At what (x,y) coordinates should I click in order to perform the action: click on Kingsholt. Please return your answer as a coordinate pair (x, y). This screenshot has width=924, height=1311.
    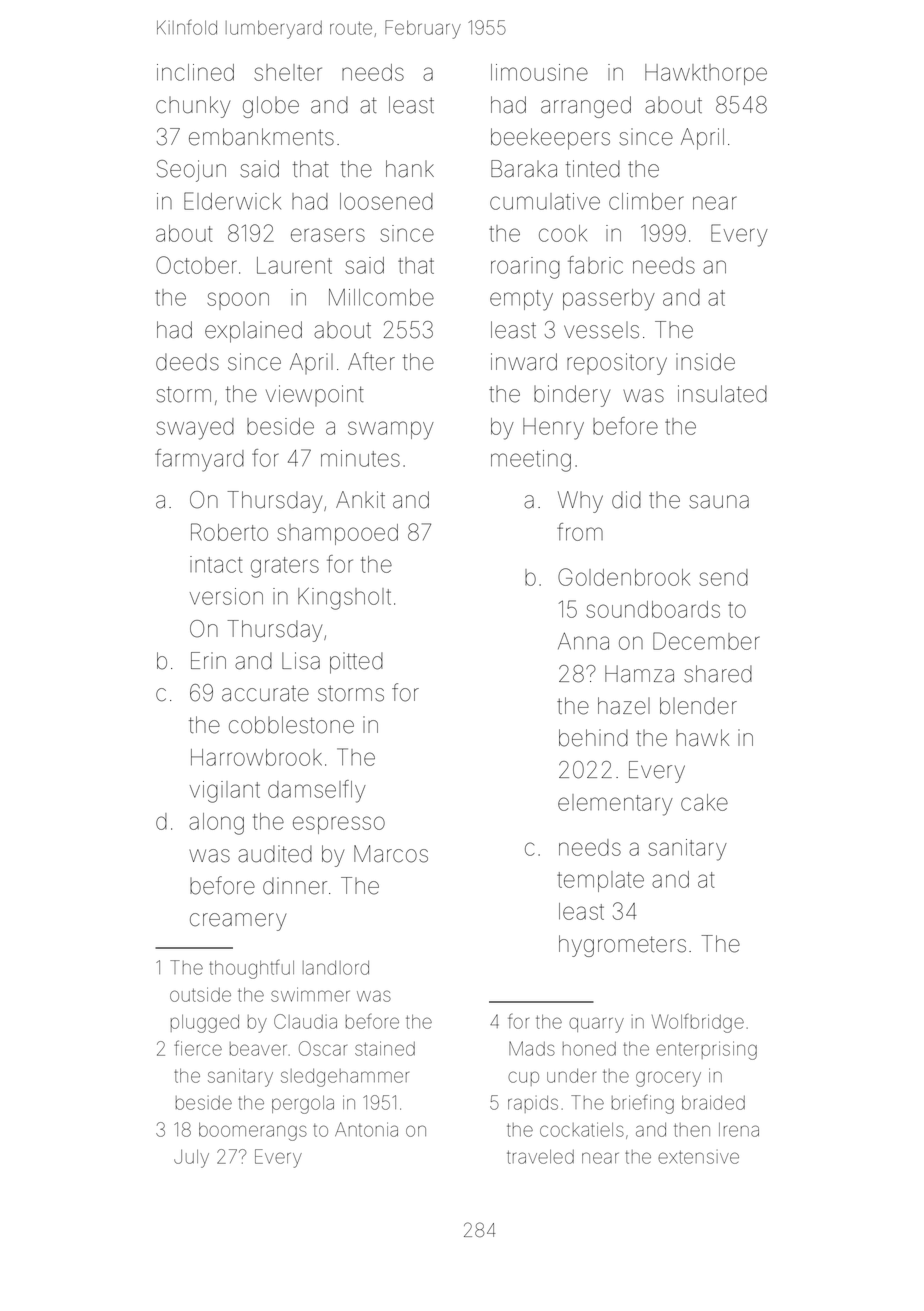
    Looking at the image, I should click on (344, 599).
